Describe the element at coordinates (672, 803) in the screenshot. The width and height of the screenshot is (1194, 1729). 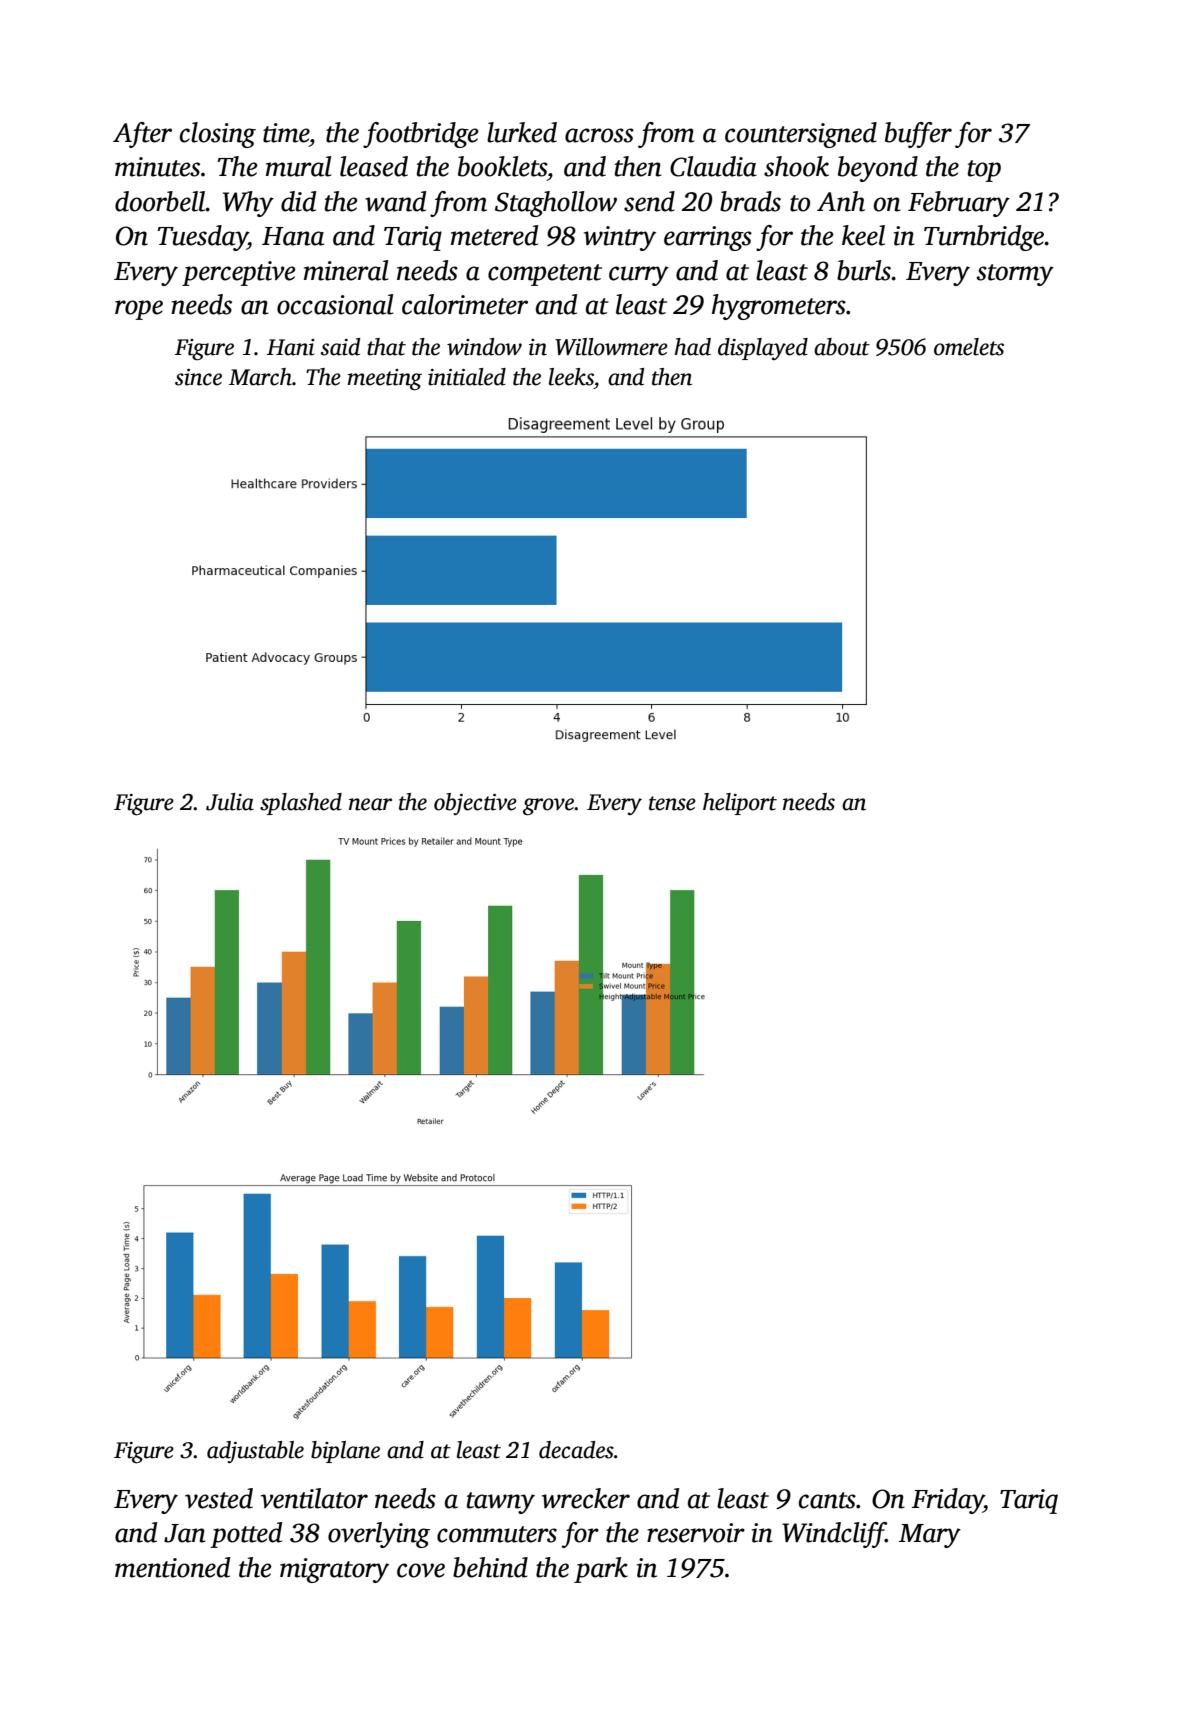
I see `tense` at that location.
